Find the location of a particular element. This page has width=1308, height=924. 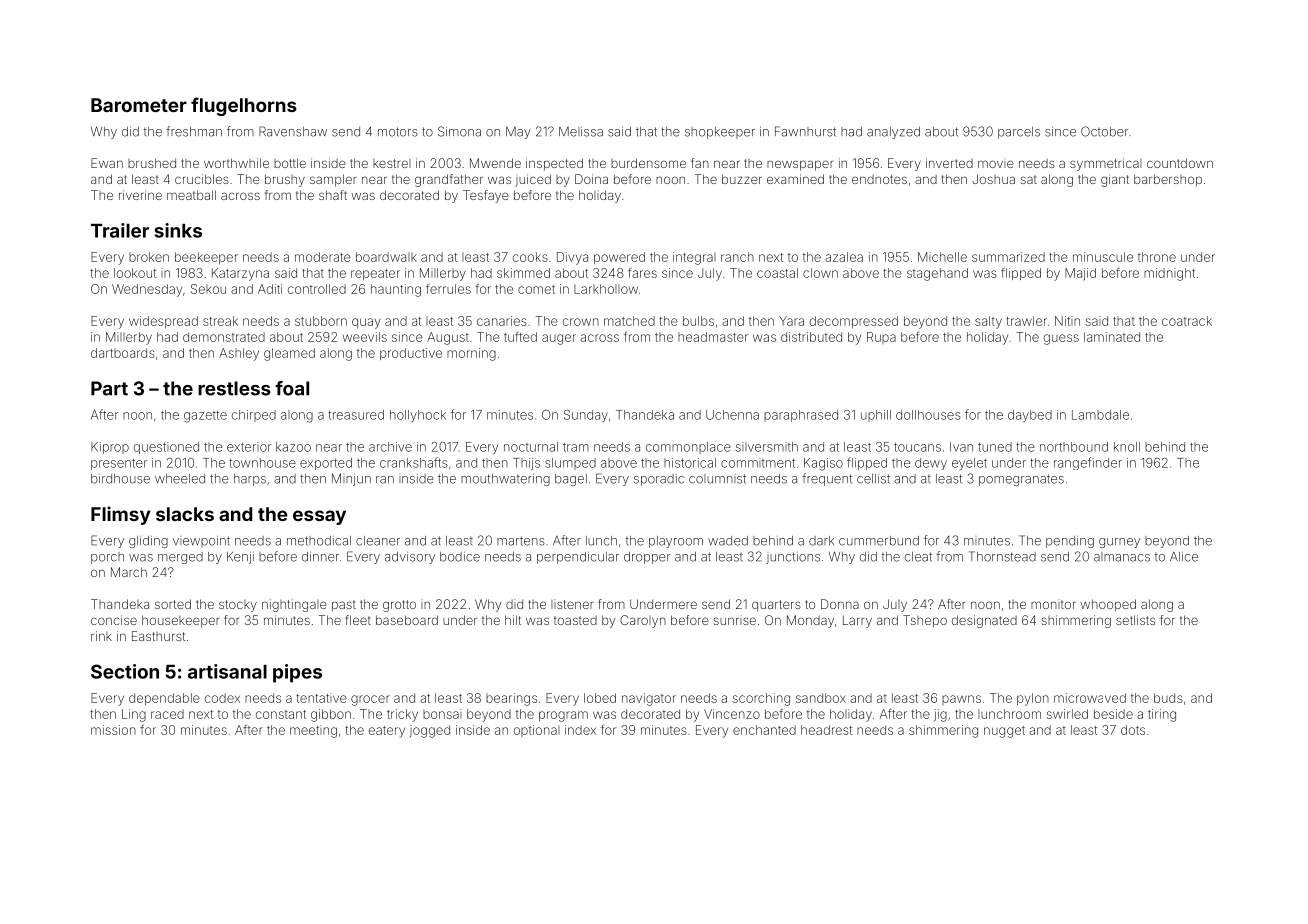

hilt is located at coordinates (513, 620).
